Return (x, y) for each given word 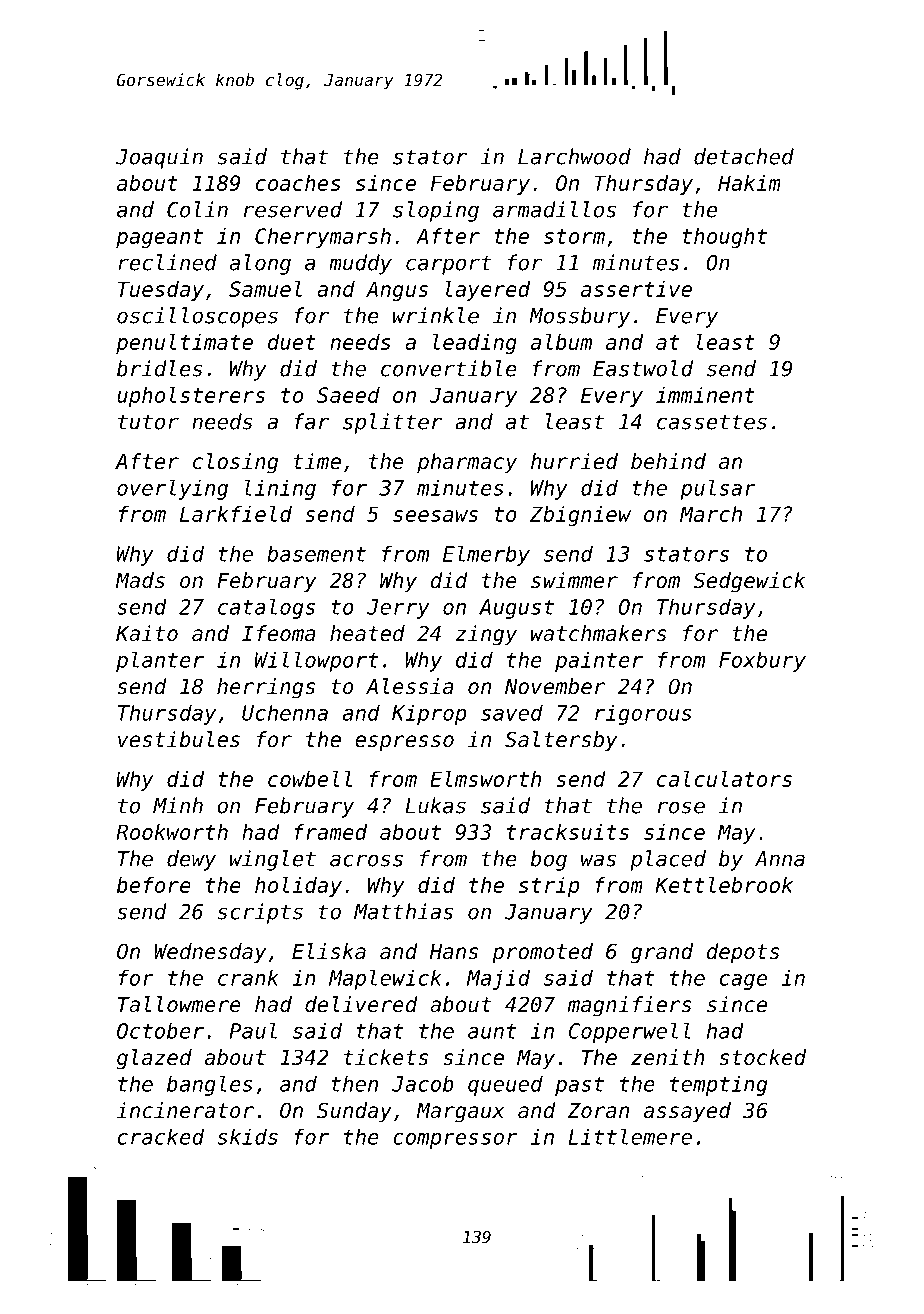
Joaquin (159, 158)
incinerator (185, 1110)
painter (599, 662)
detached (744, 156)
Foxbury (762, 662)
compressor (455, 1141)
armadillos (554, 209)
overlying (172, 489)
